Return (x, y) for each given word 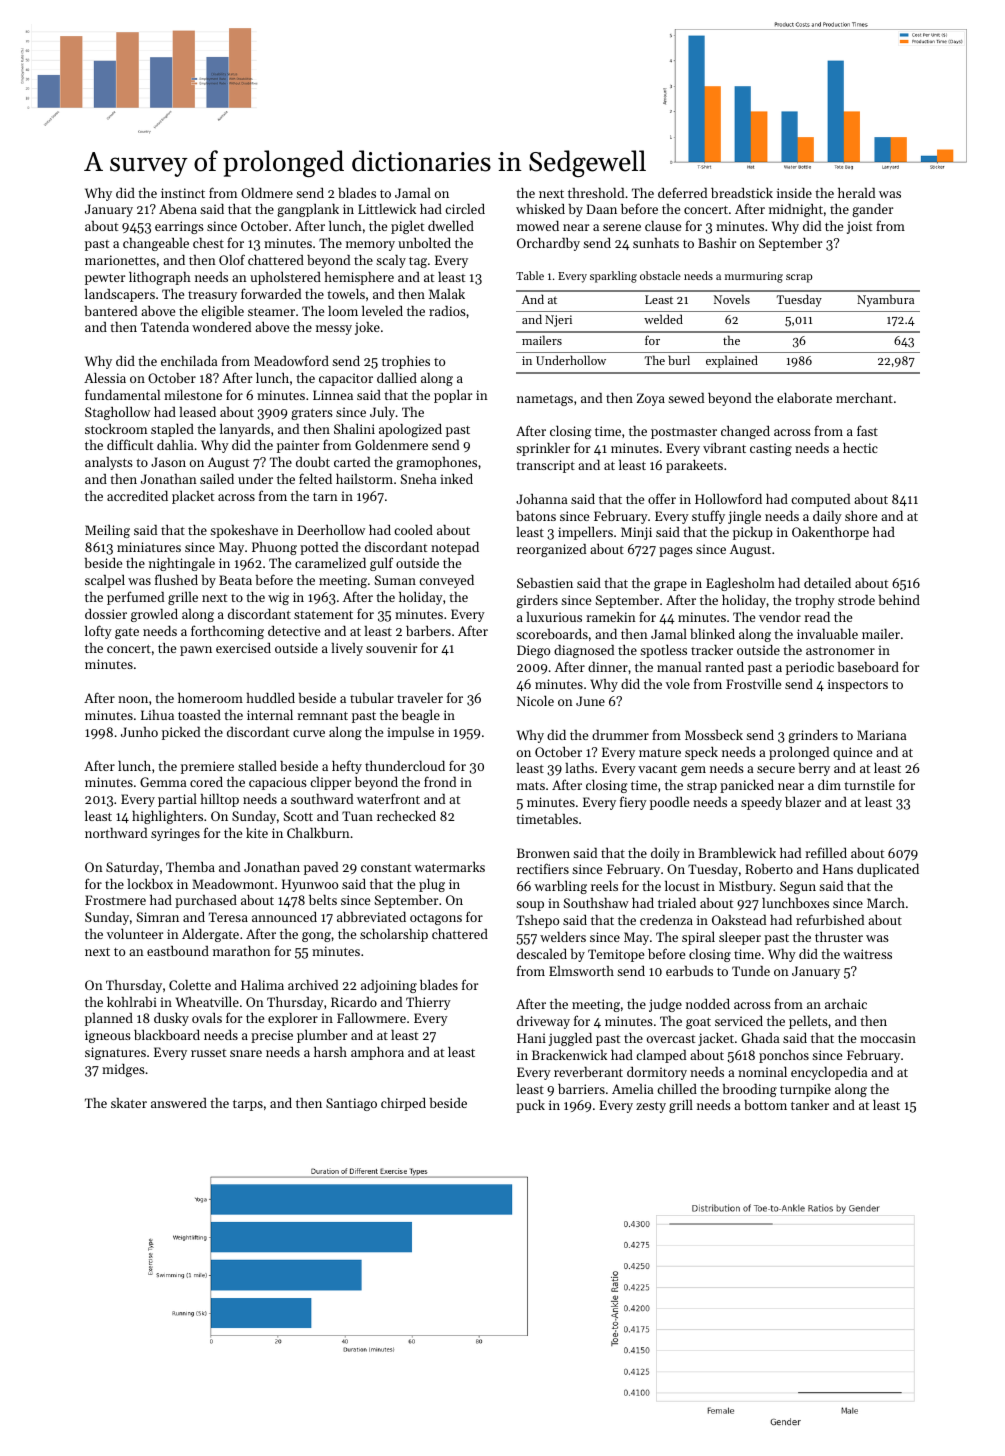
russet (208, 1053)
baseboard (868, 667)
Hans (838, 869)
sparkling (613, 277)
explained (732, 361)
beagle (421, 716)
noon (133, 699)
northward (116, 833)
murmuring (754, 277)
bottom (765, 1105)
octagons (436, 919)
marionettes (120, 260)
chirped (403, 1104)
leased (197, 412)
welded (663, 319)
